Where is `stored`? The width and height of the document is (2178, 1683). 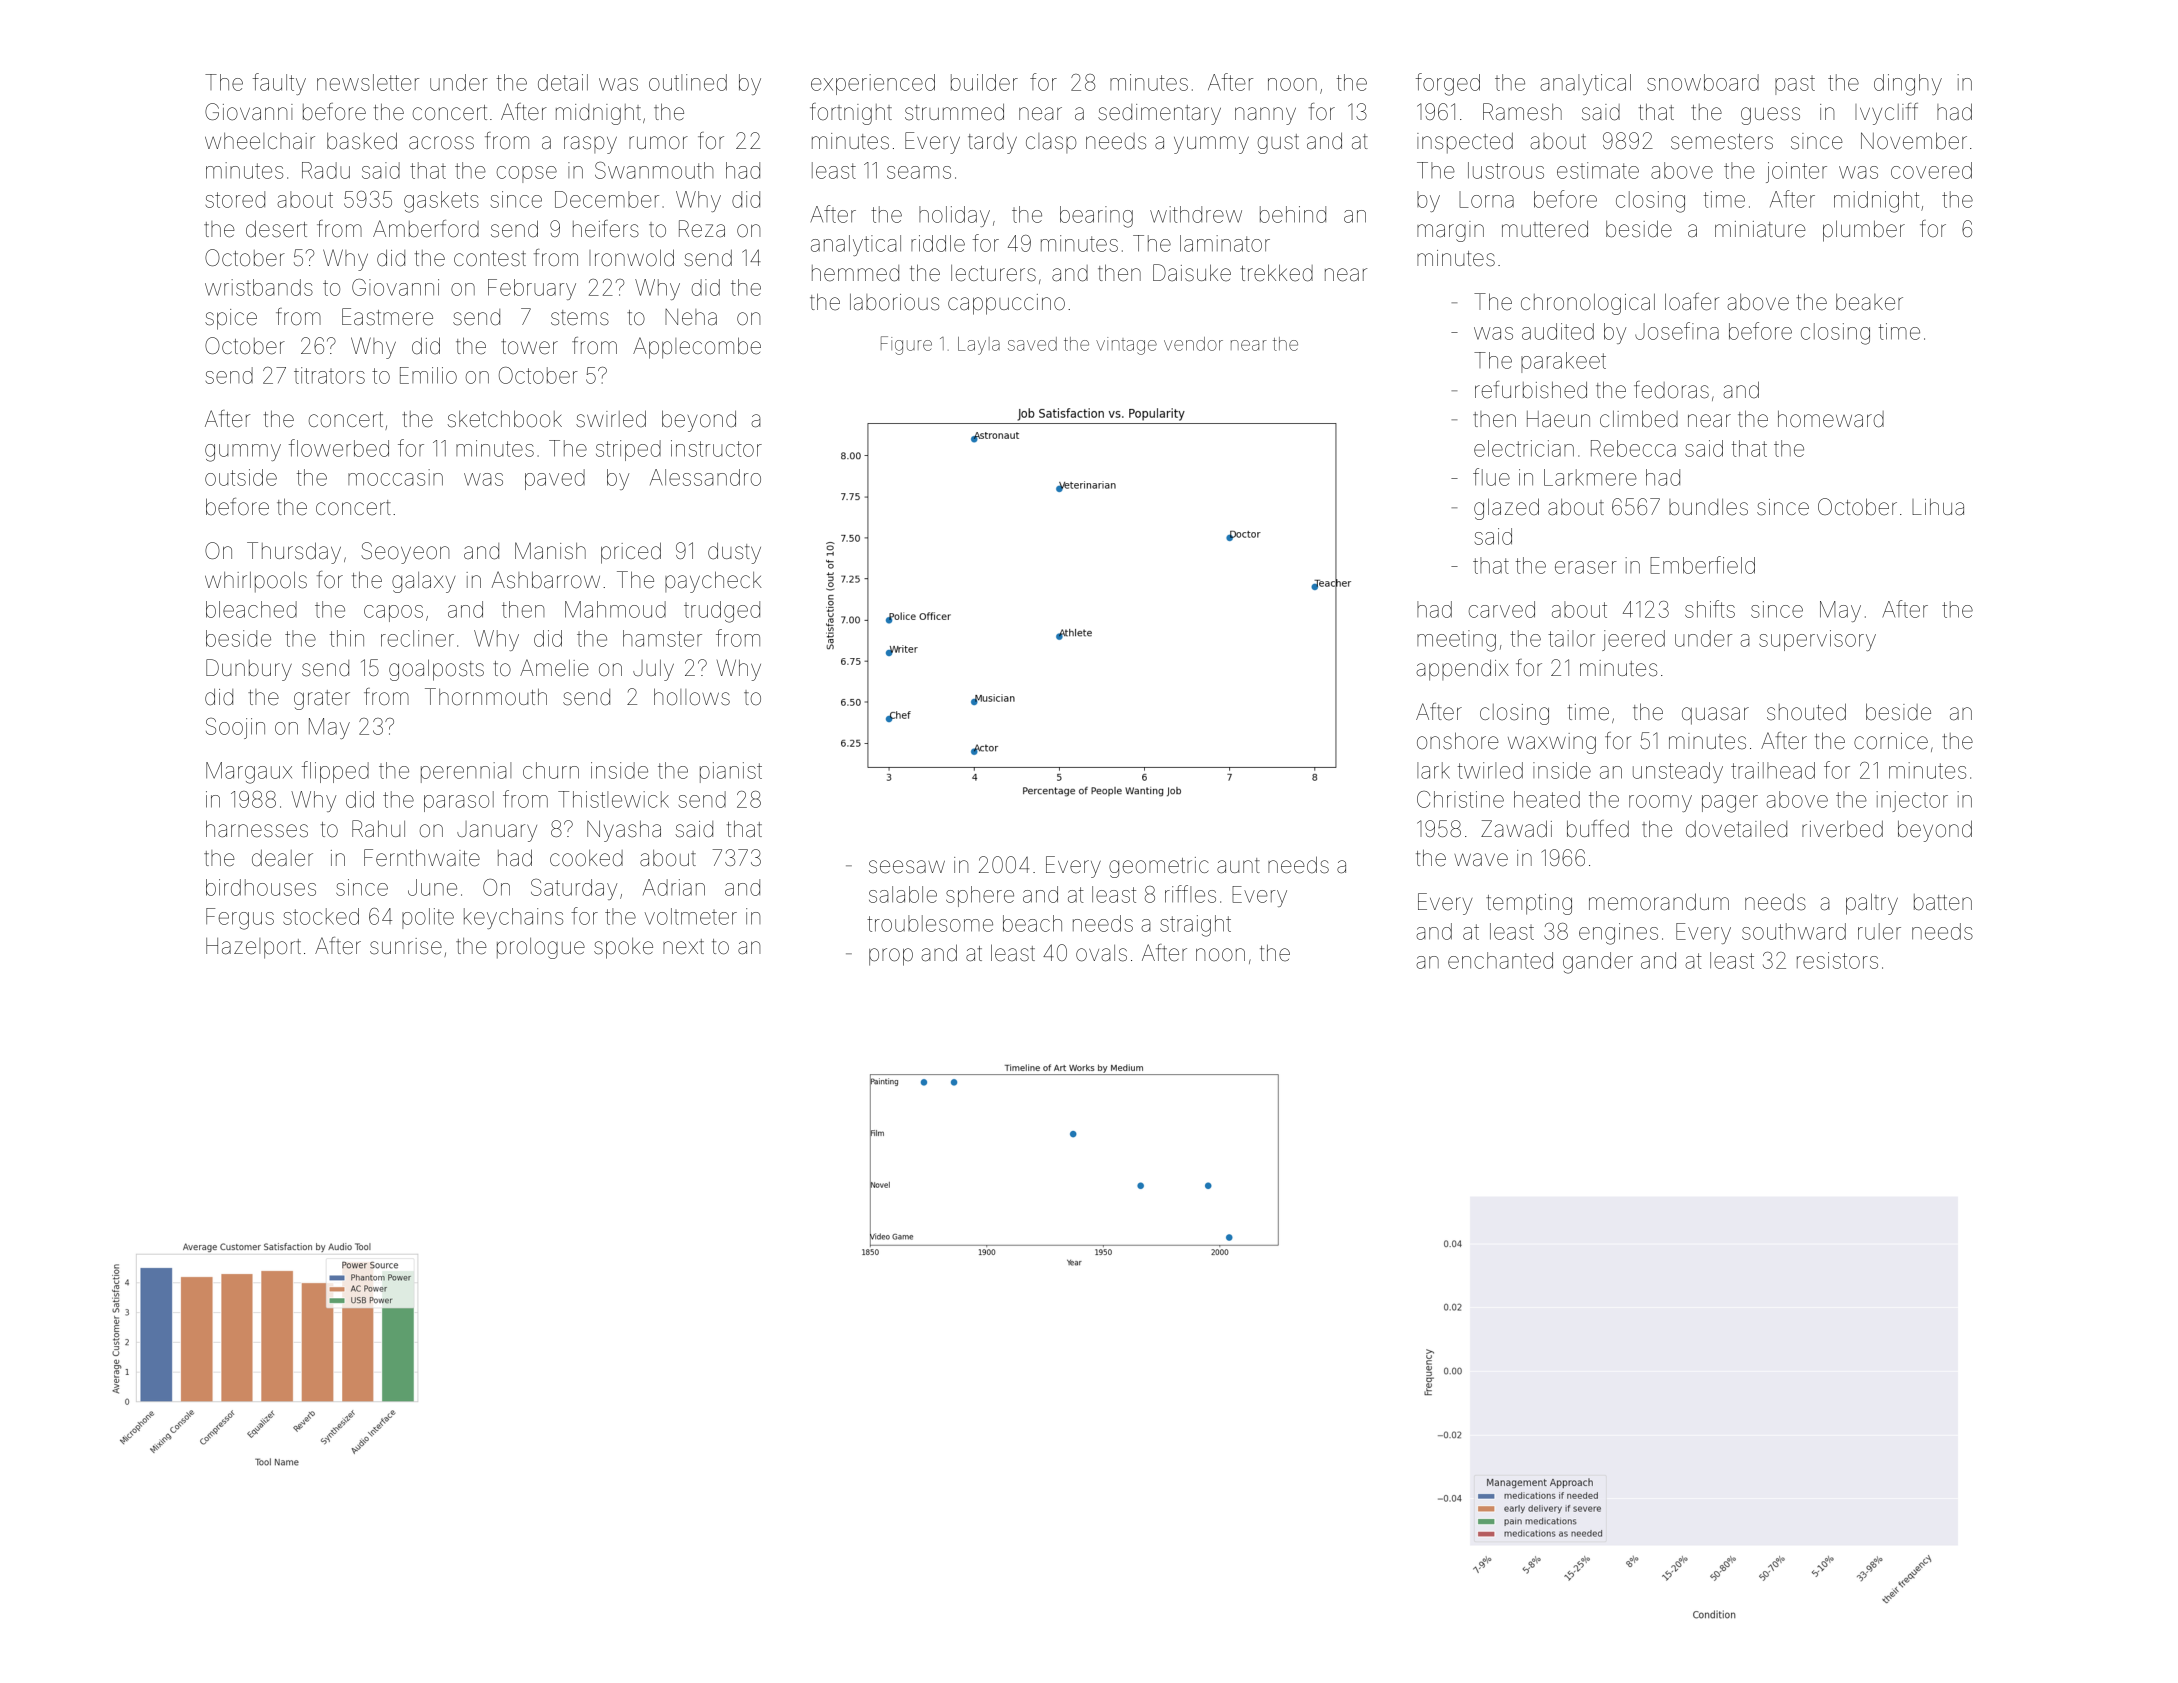
stored is located at coordinates (235, 199).
